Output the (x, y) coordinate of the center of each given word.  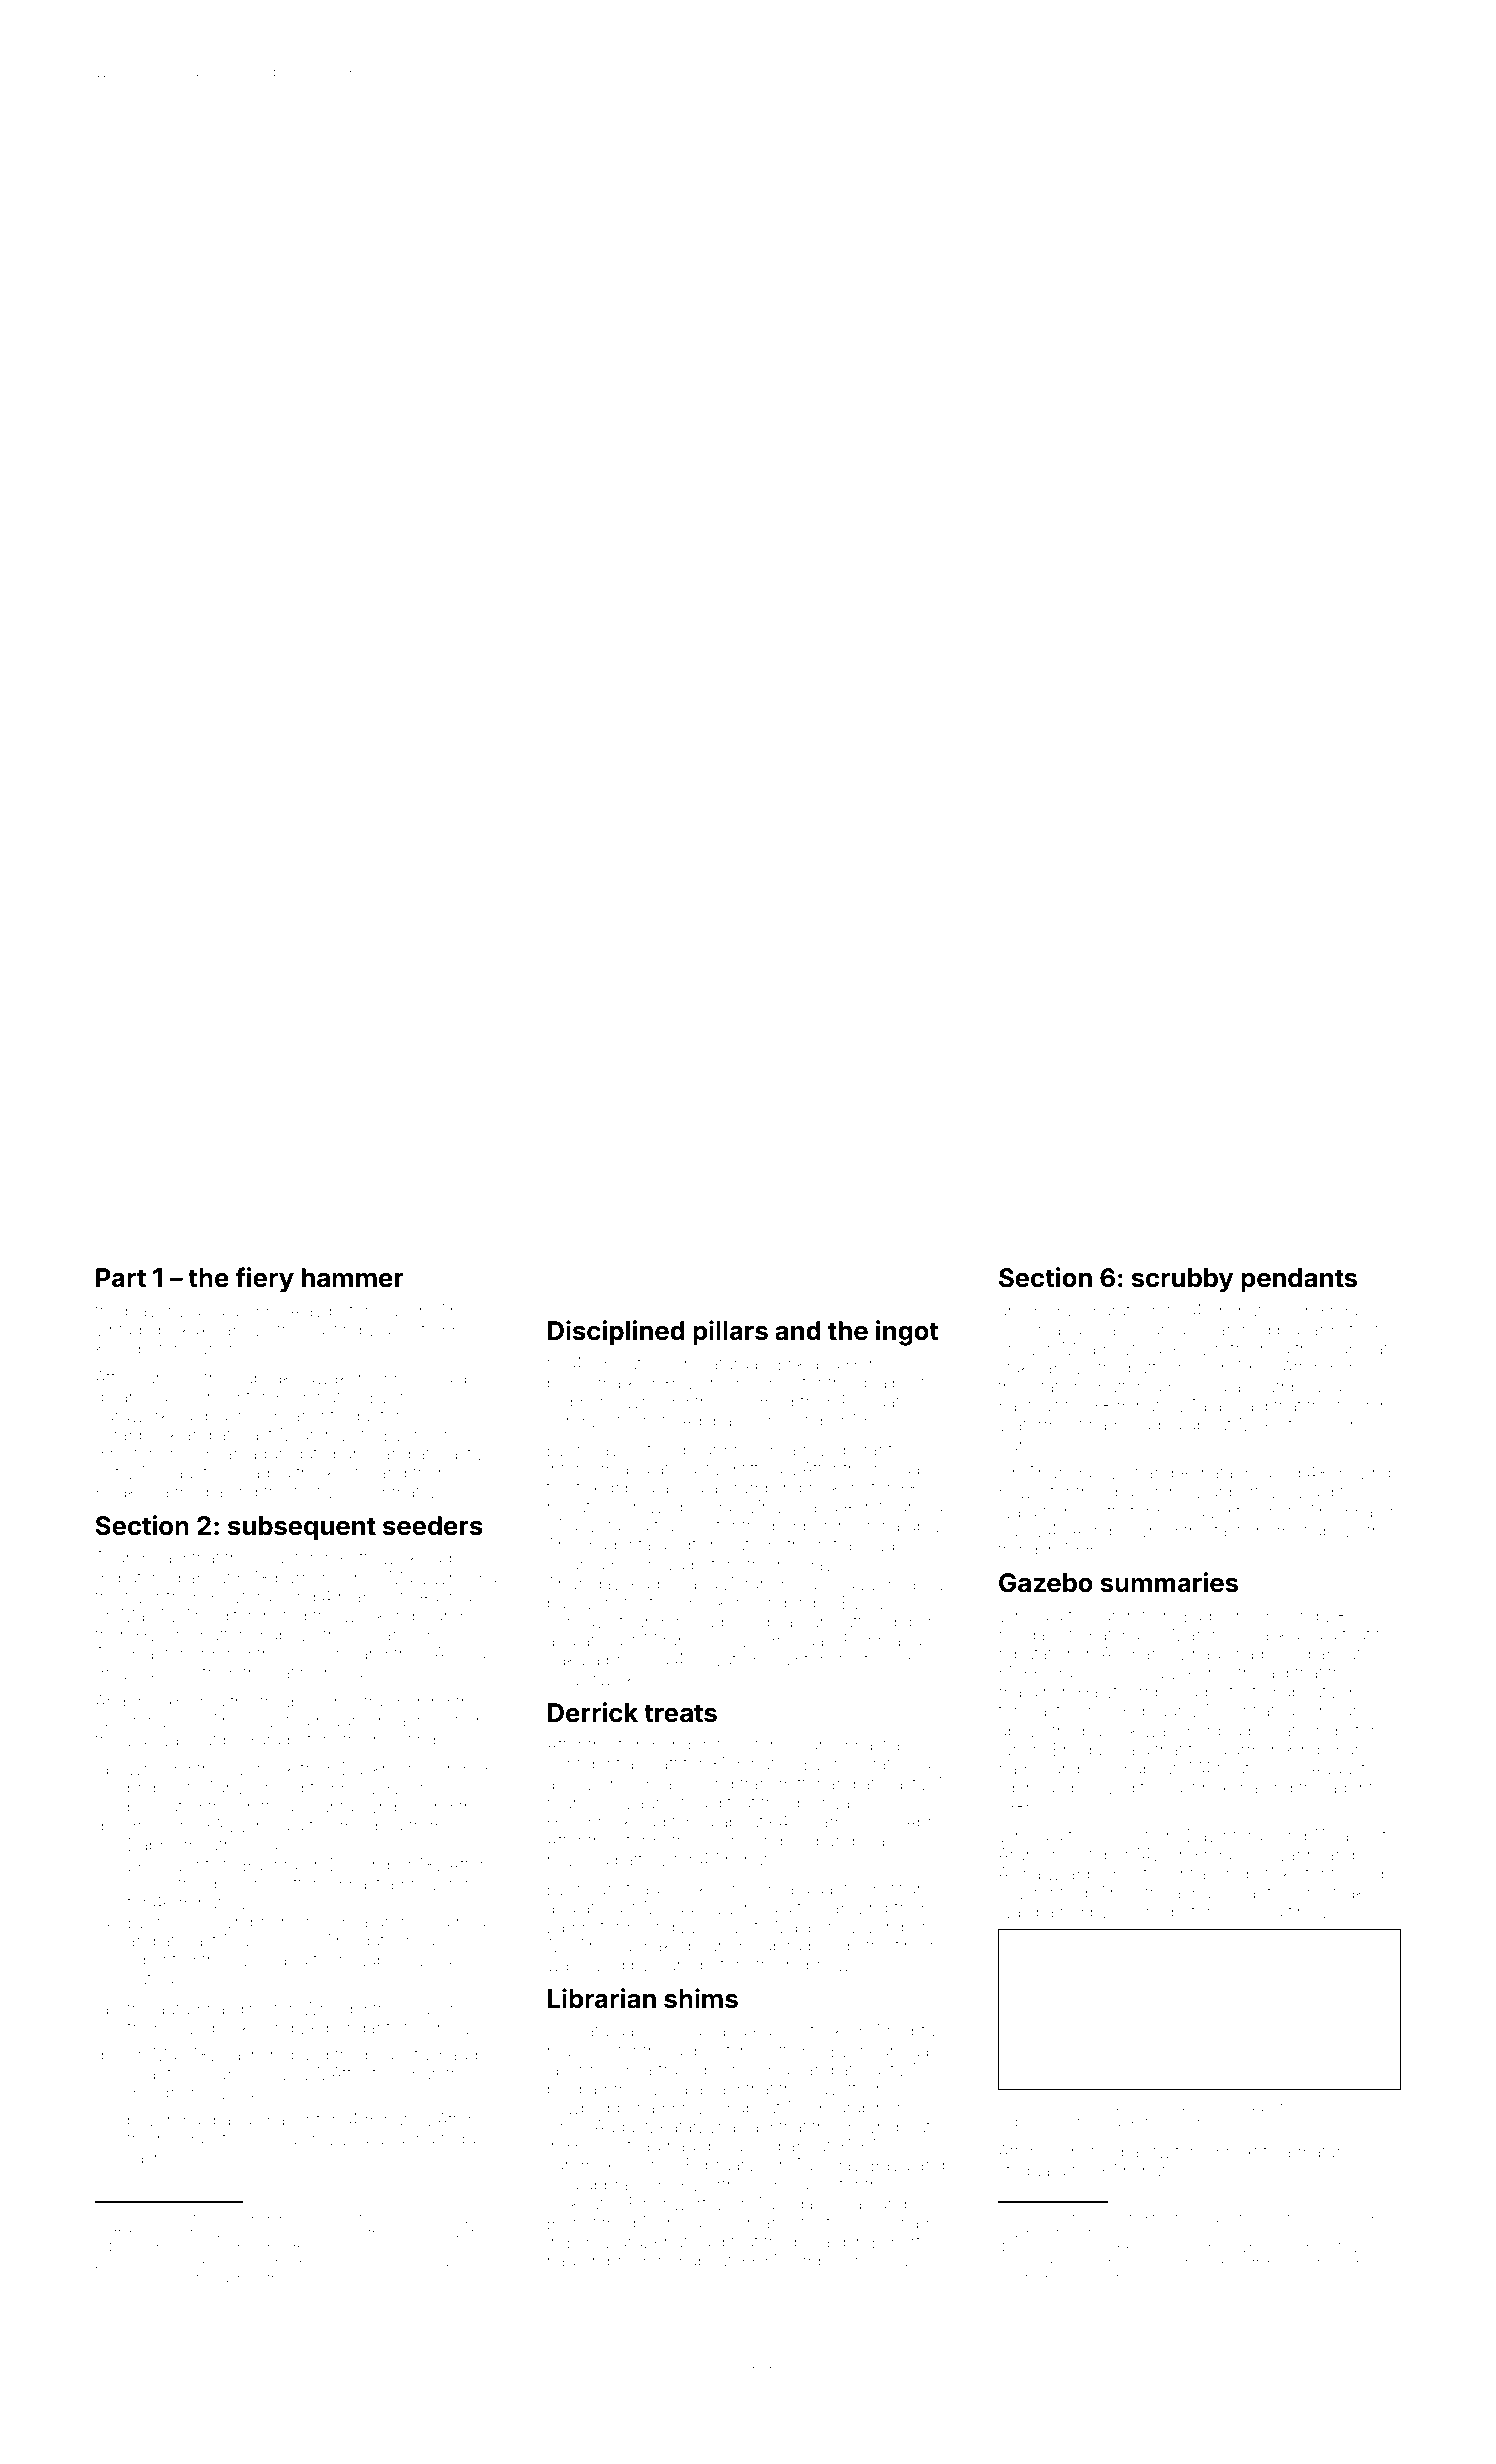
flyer (1353, 1407)
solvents (185, 1864)
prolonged (1339, 2108)
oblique (1052, 1310)
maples (366, 1598)
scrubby (1182, 1280)
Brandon (316, 2263)
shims (701, 1998)
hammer (353, 1278)
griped (630, 1489)
